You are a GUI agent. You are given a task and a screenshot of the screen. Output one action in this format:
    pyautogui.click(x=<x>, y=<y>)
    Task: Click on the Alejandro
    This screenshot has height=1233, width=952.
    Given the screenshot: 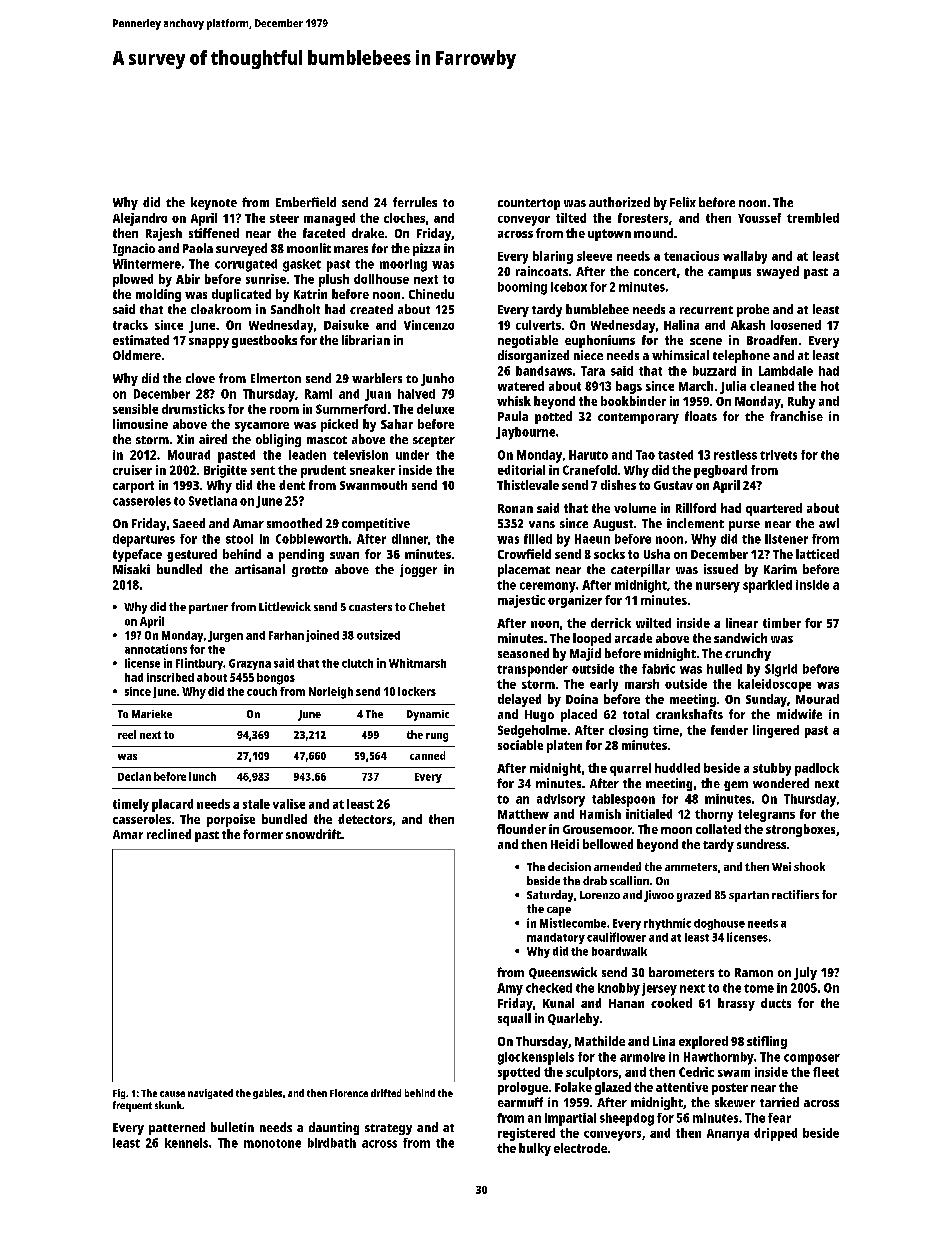 What is the action you would take?
    pyautogui.click(x=140, y=219)
